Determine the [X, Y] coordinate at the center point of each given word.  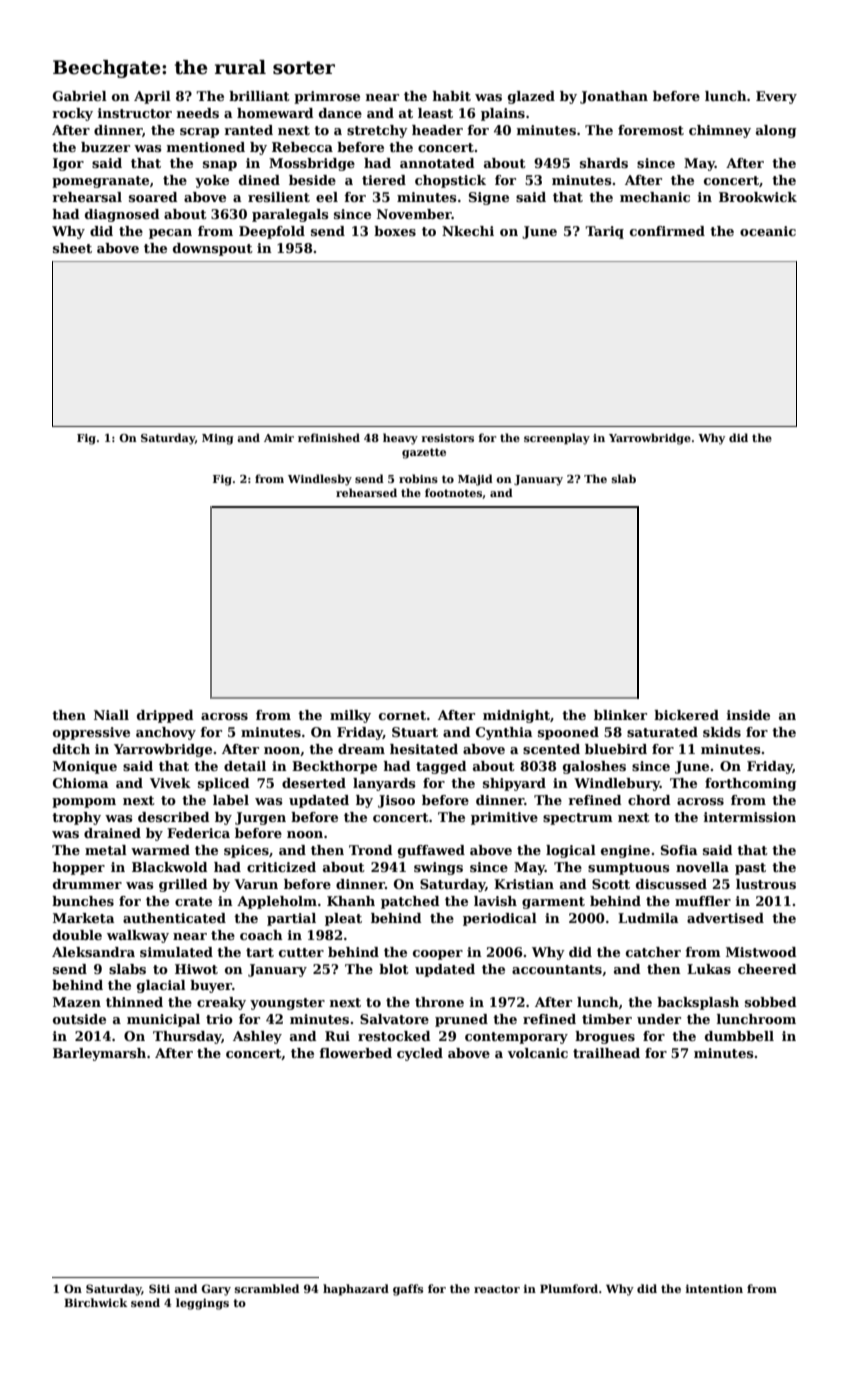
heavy [400, 439]
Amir [279, 438]
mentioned [206, 147]
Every [776, 97]
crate [193, 901]
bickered [686, 715]
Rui [337, 1036]
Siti [159, 1288]
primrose [327, 97]
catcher [653, 952]
